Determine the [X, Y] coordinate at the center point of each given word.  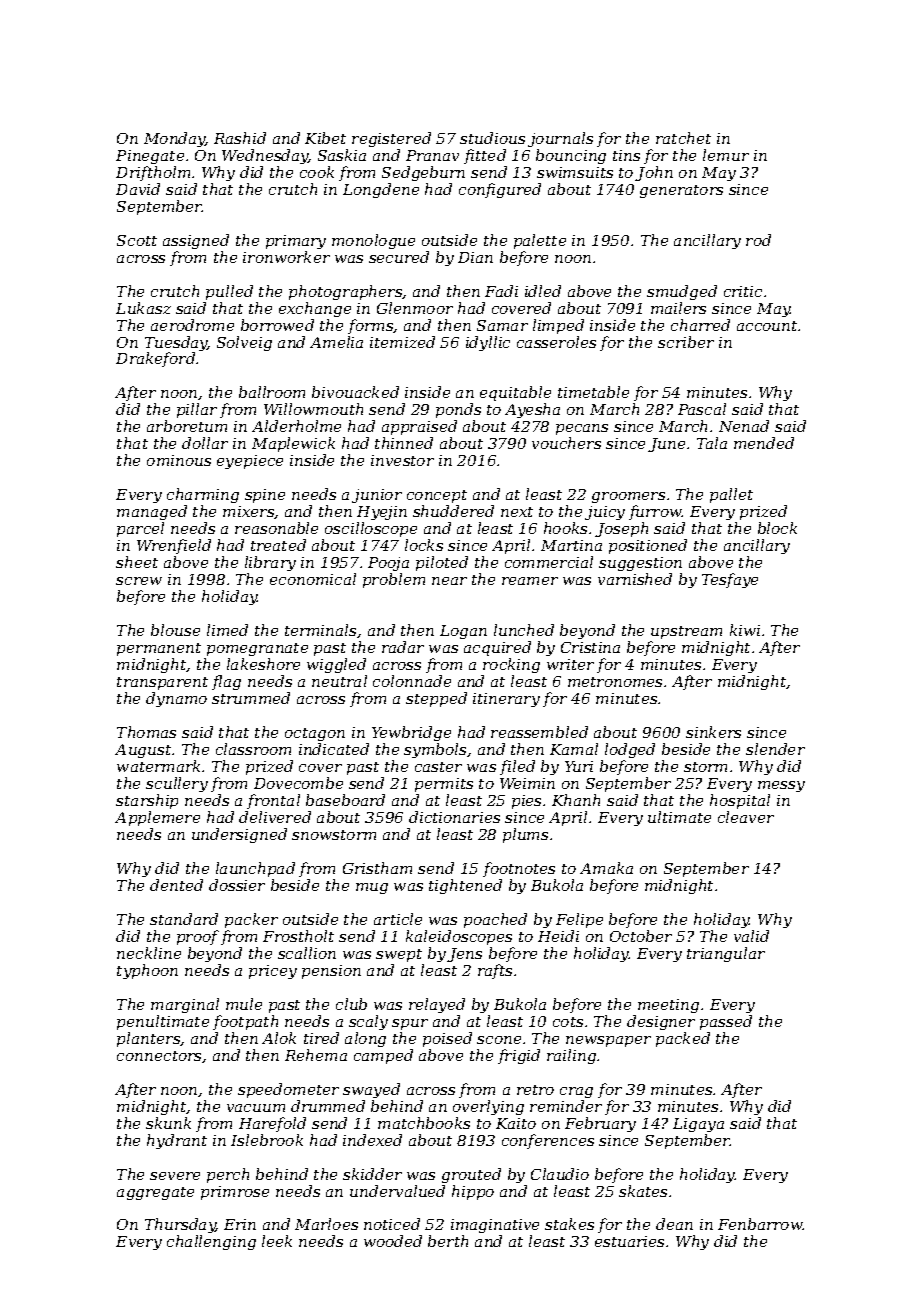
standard [184, 919]
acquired [497, 648]
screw [139, 581]
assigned [196, 241]
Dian [475, 257]
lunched [524, 630]
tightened [465, 886]
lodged [630, 750]
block [777, 528]
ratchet [683, 138]
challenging [211, 1242]
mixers [249, 512]
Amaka [606, 868]
